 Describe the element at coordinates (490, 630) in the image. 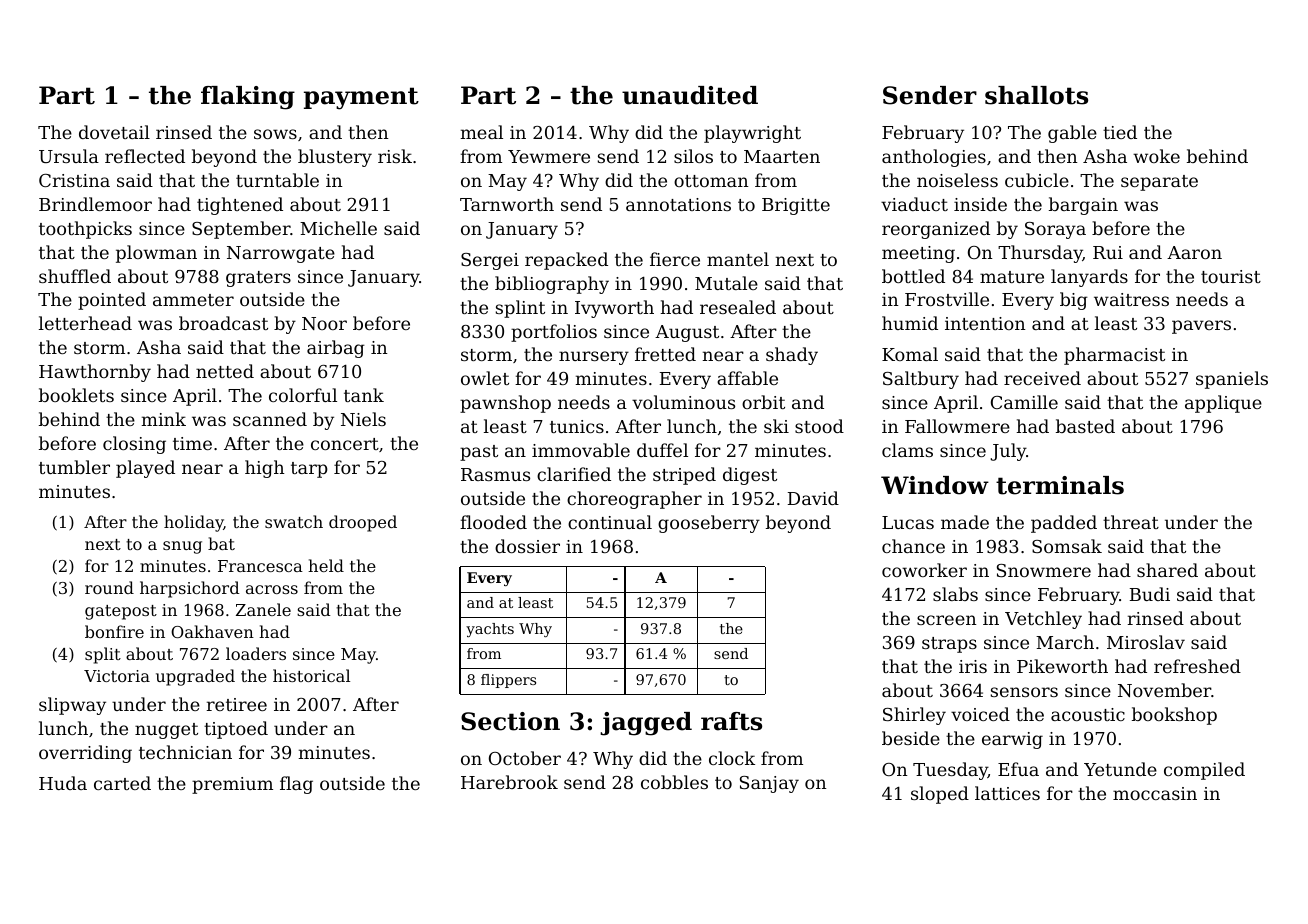

I see `yachts` at that location.
